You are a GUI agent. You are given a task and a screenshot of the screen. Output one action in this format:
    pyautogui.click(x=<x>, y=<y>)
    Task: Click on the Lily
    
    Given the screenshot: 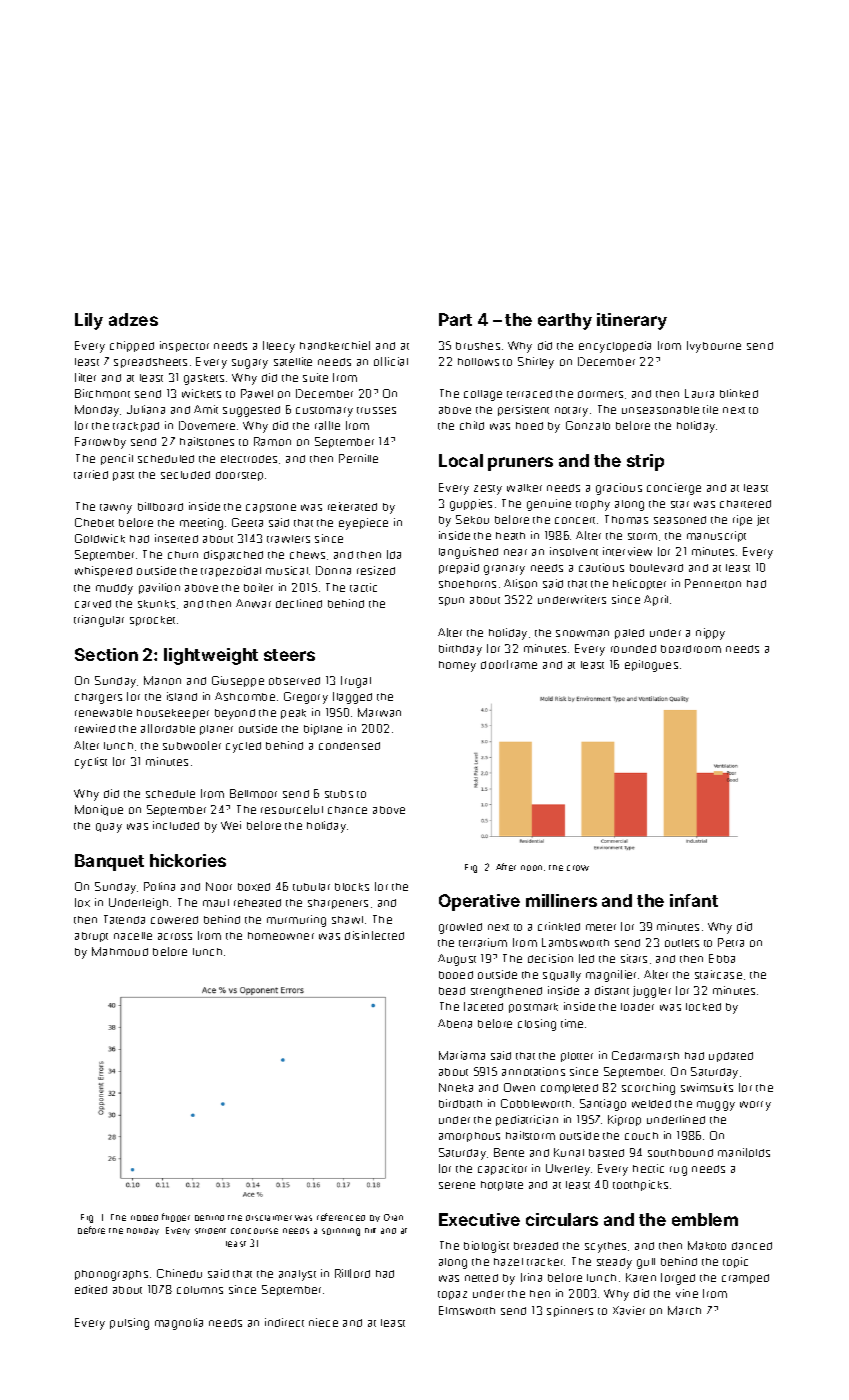 What is the action you would take?
    pyautogui.click(x=89, y=321)
